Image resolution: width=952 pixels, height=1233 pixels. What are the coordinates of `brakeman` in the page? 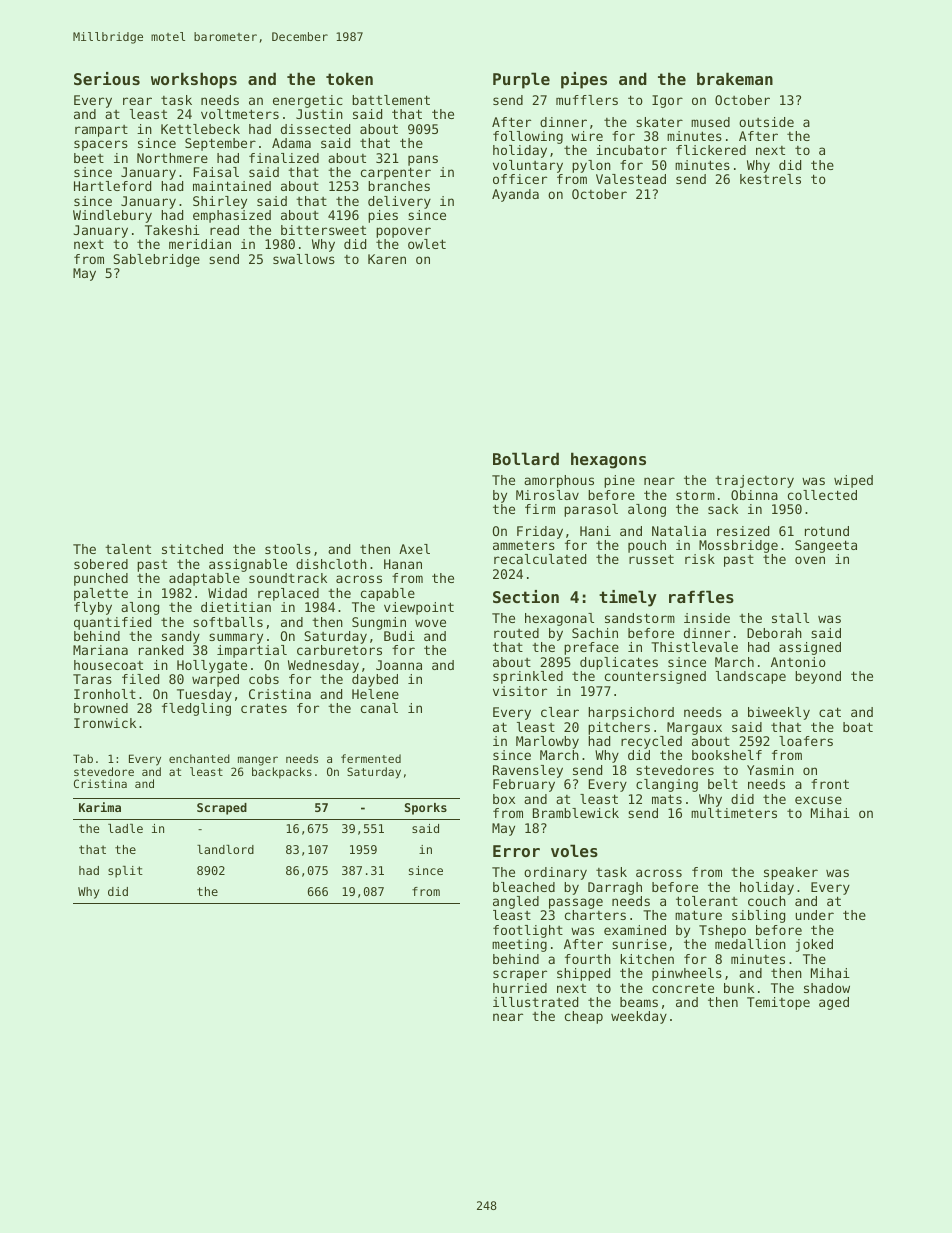 It's located at (735, 78).
